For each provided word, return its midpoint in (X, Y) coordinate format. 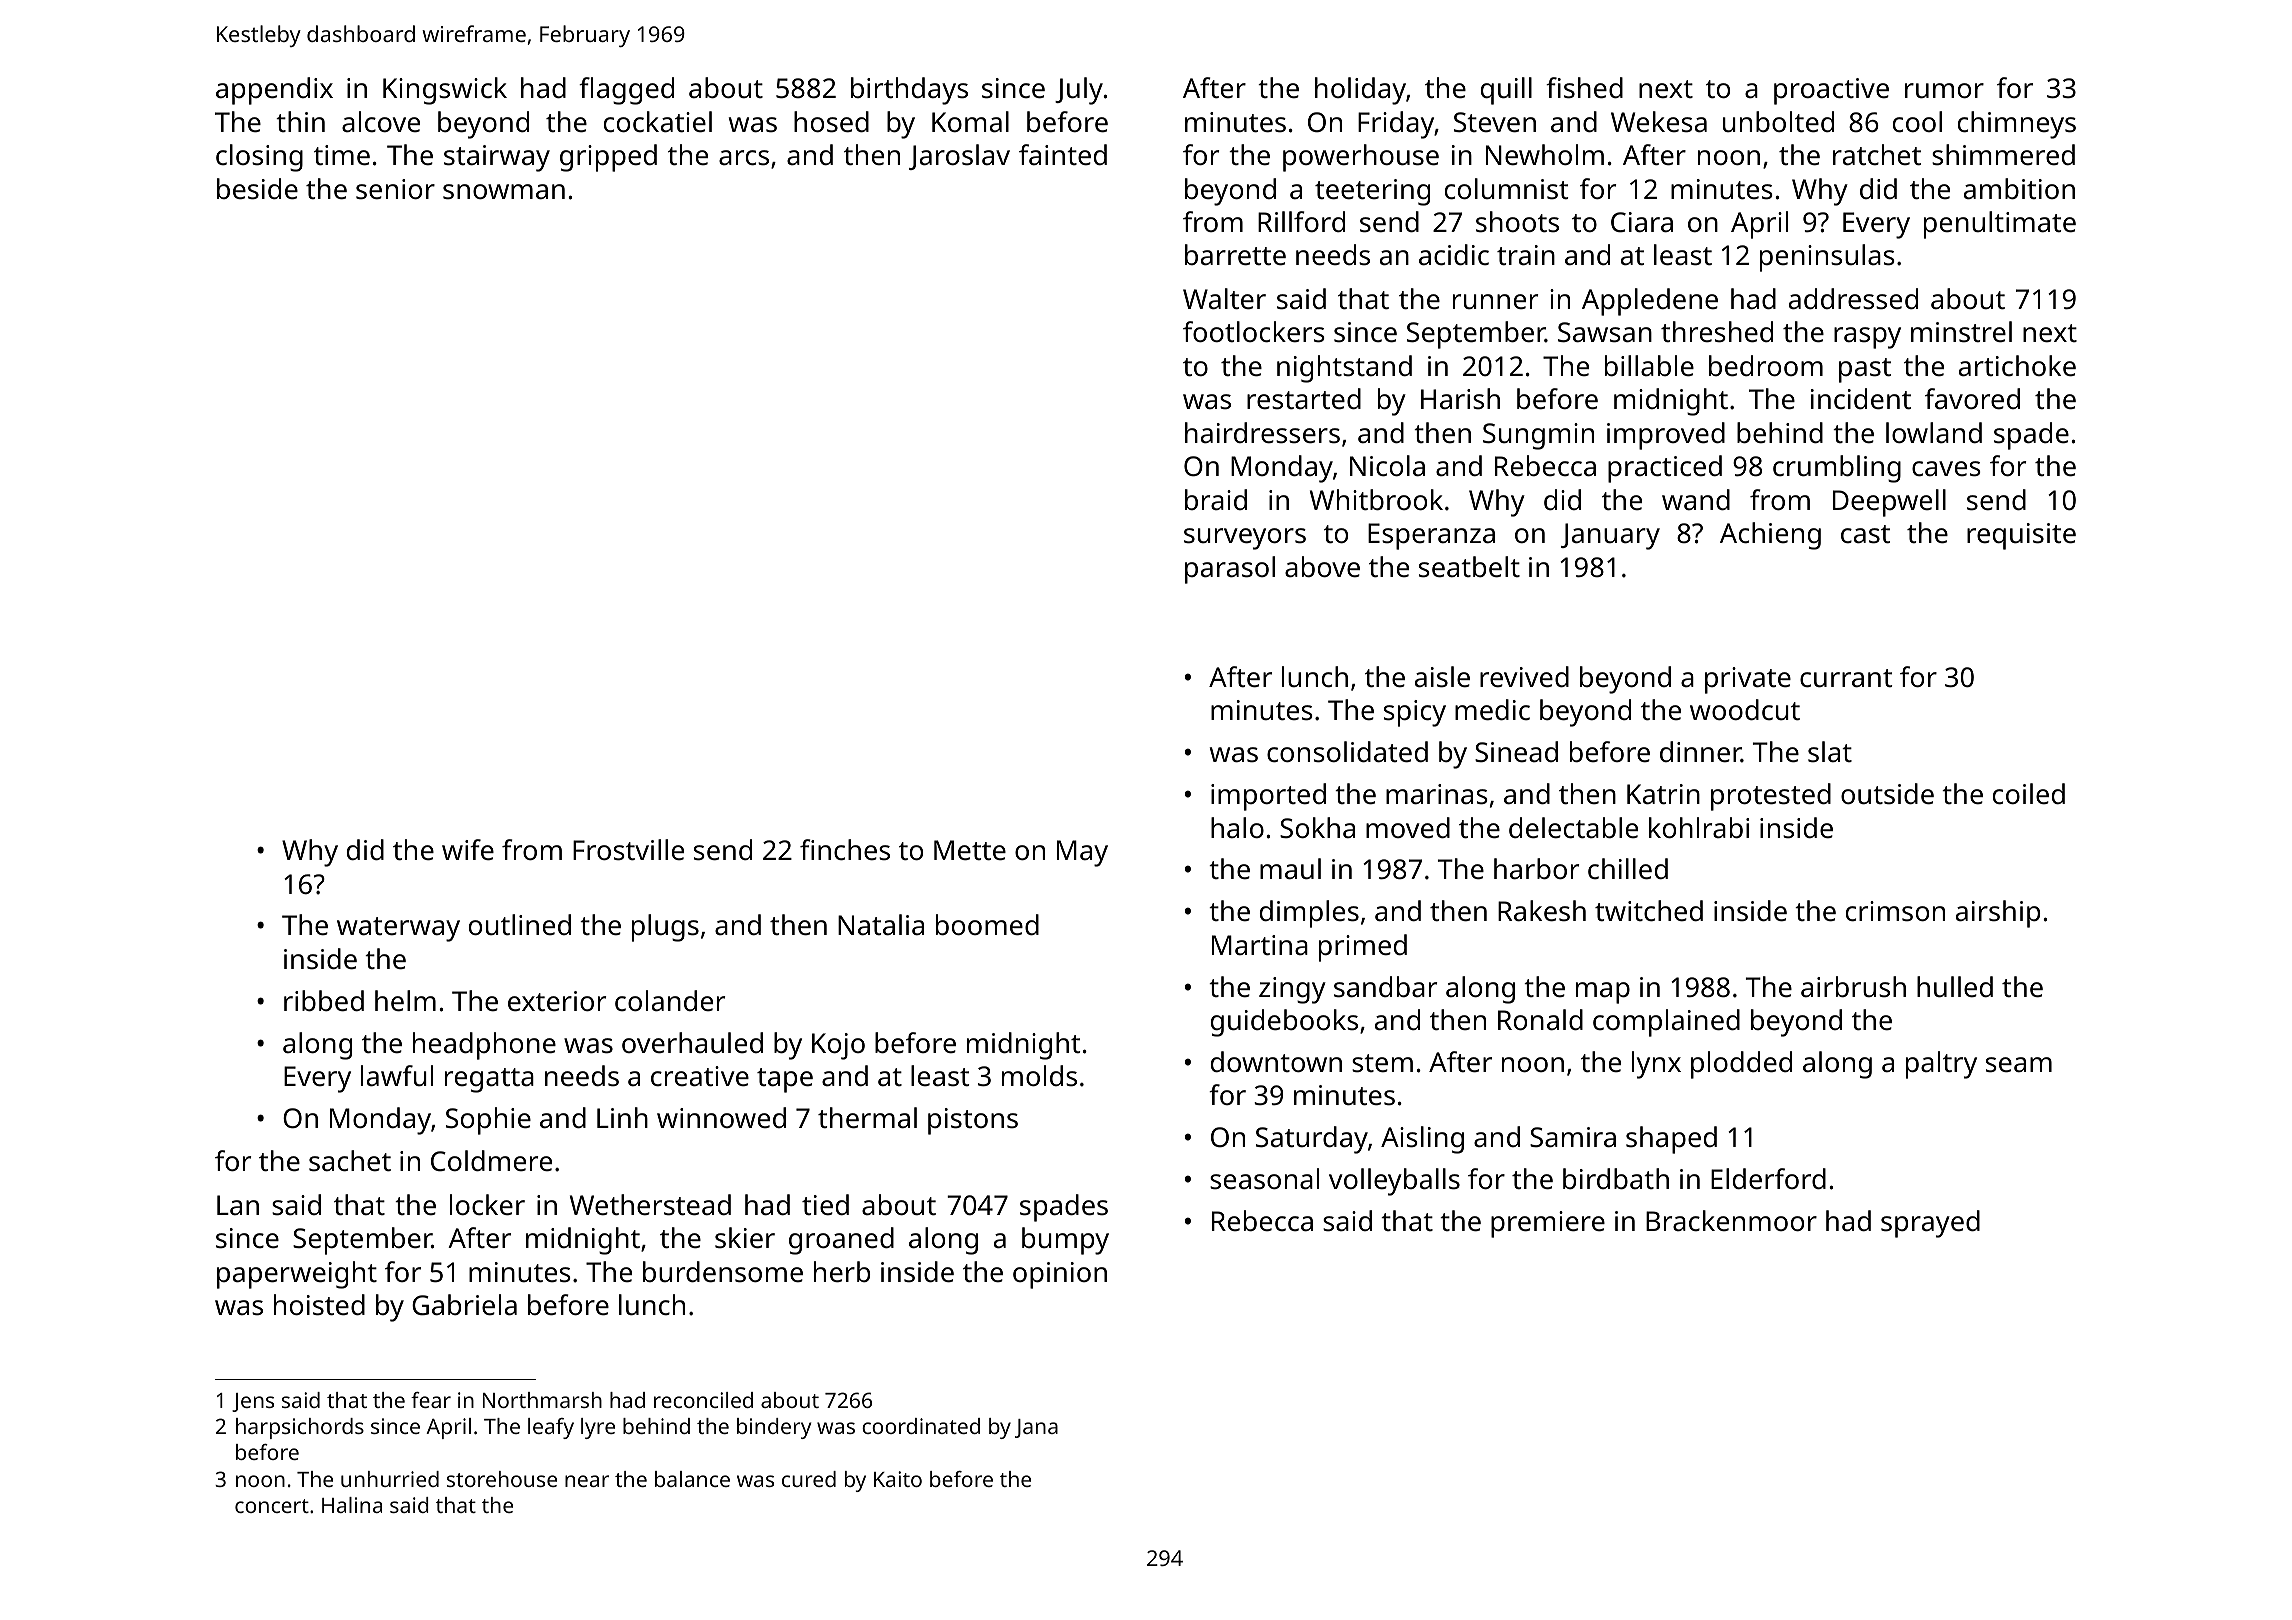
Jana (1036, 1428)
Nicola (1387, 465)
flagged (626, 91)
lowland (1934, 432)
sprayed (1930, 1224)
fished (1584, 88)
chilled (1628, 869)
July (1079, 91)
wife (468, 849)
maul (1290, 868)
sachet (350, 1160)
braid (1216, 499)
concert (272, 1506)
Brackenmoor (1731, 1220)
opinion (1060, 1275)
